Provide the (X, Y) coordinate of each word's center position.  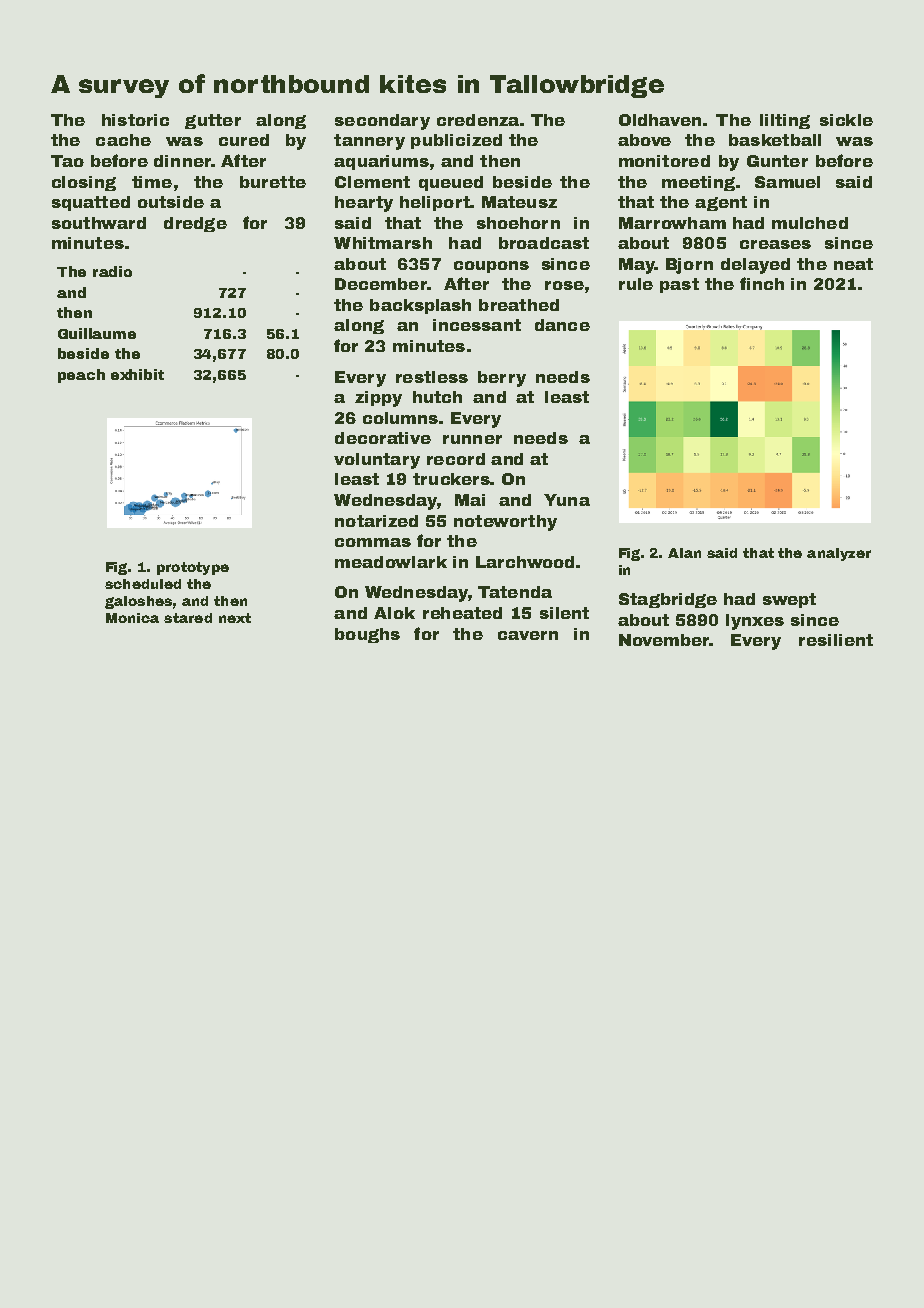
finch (762, 283)
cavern (528, 635)
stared (188, 618)
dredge (195, 224)
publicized (456, 141)
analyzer (839, 554)
